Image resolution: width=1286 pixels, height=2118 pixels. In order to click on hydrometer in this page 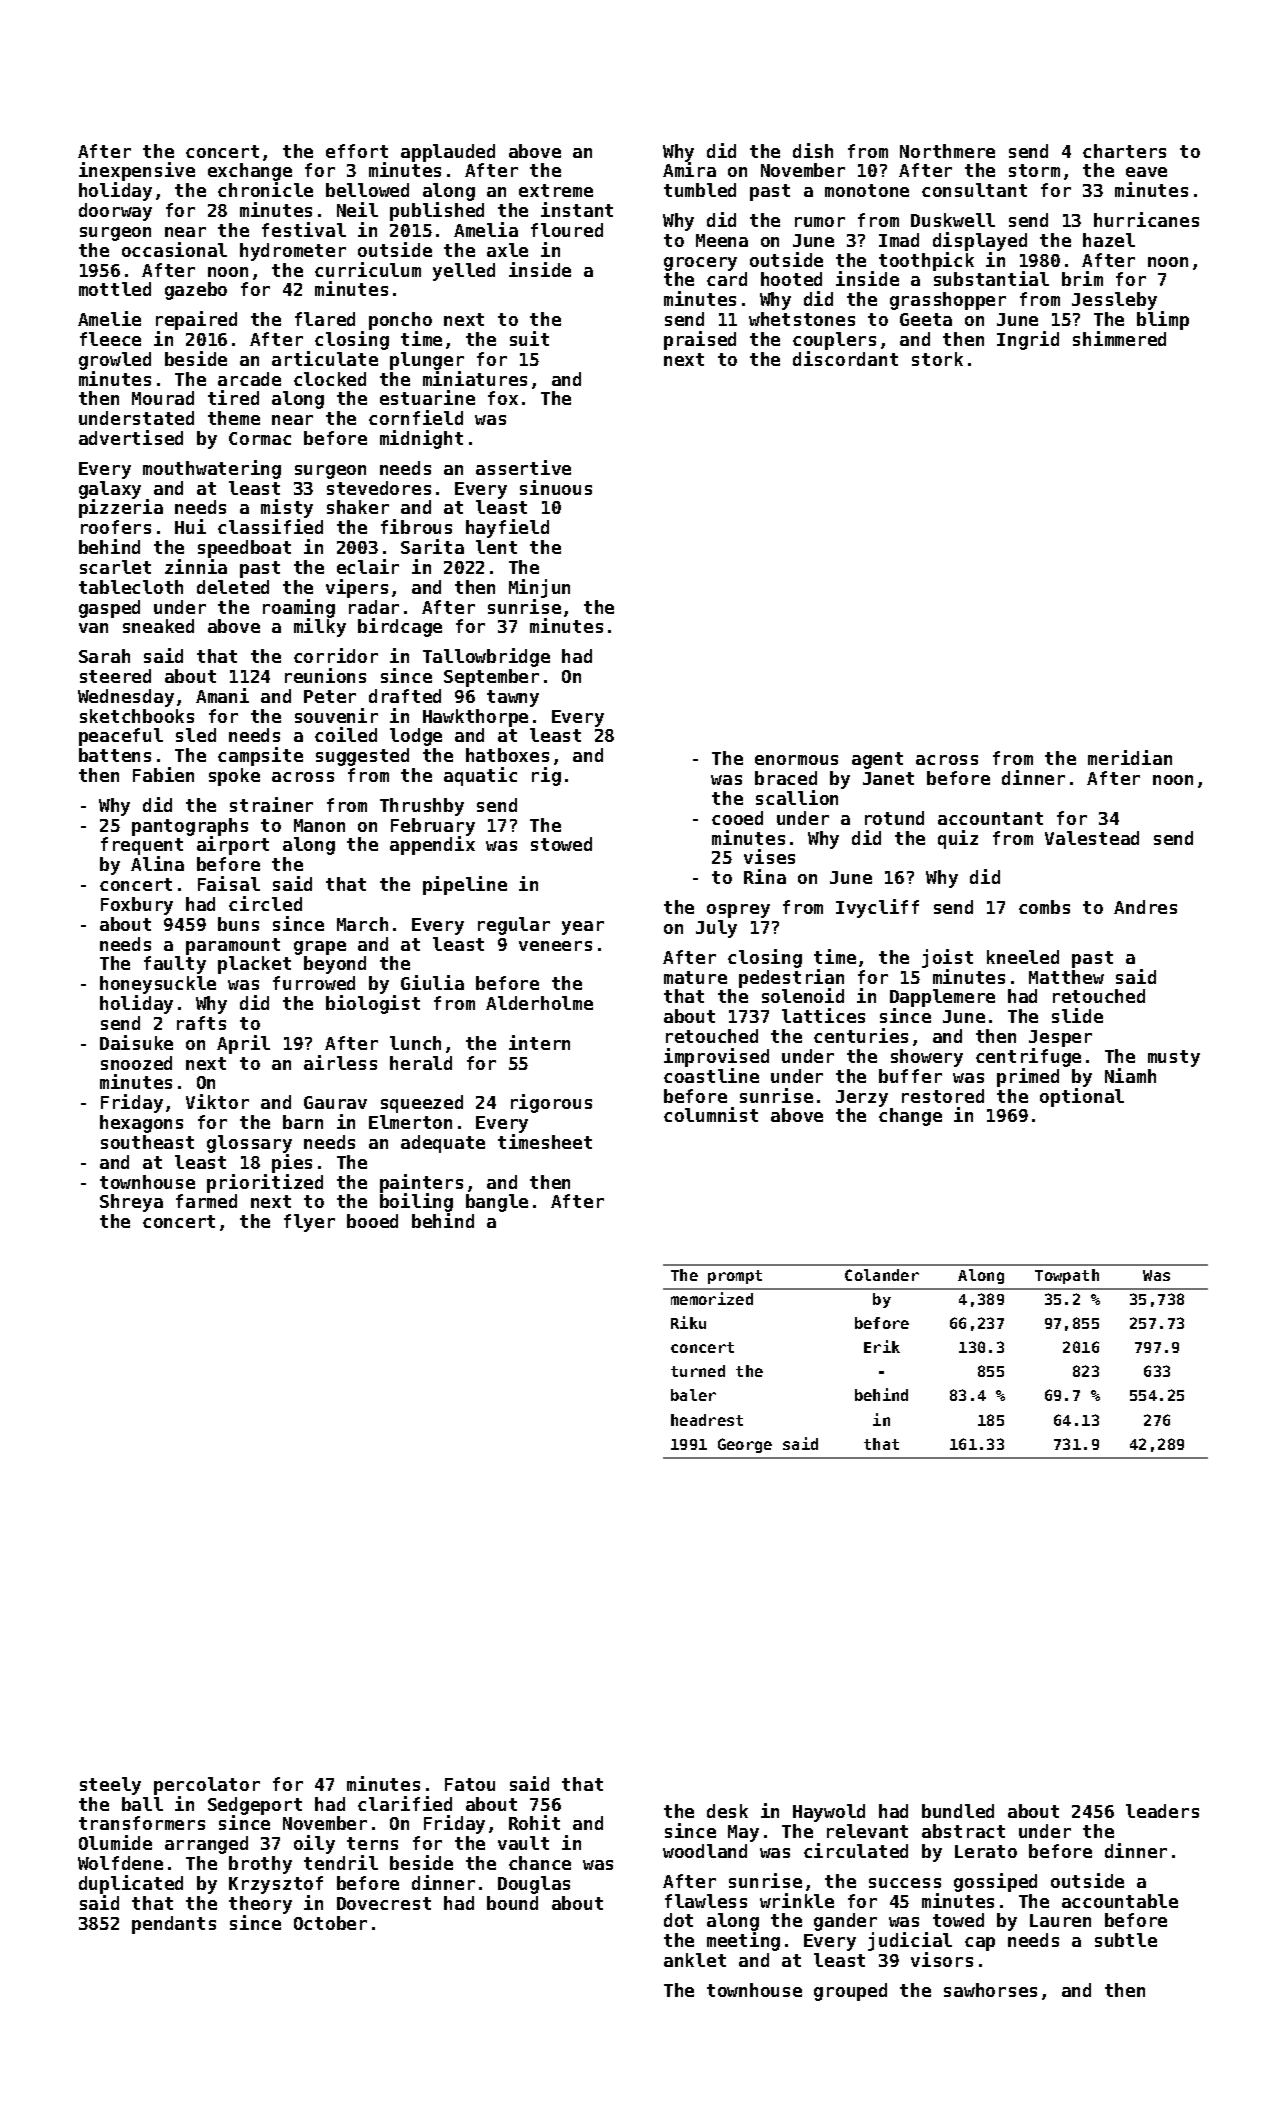, I will do `click(293, 252)`.
